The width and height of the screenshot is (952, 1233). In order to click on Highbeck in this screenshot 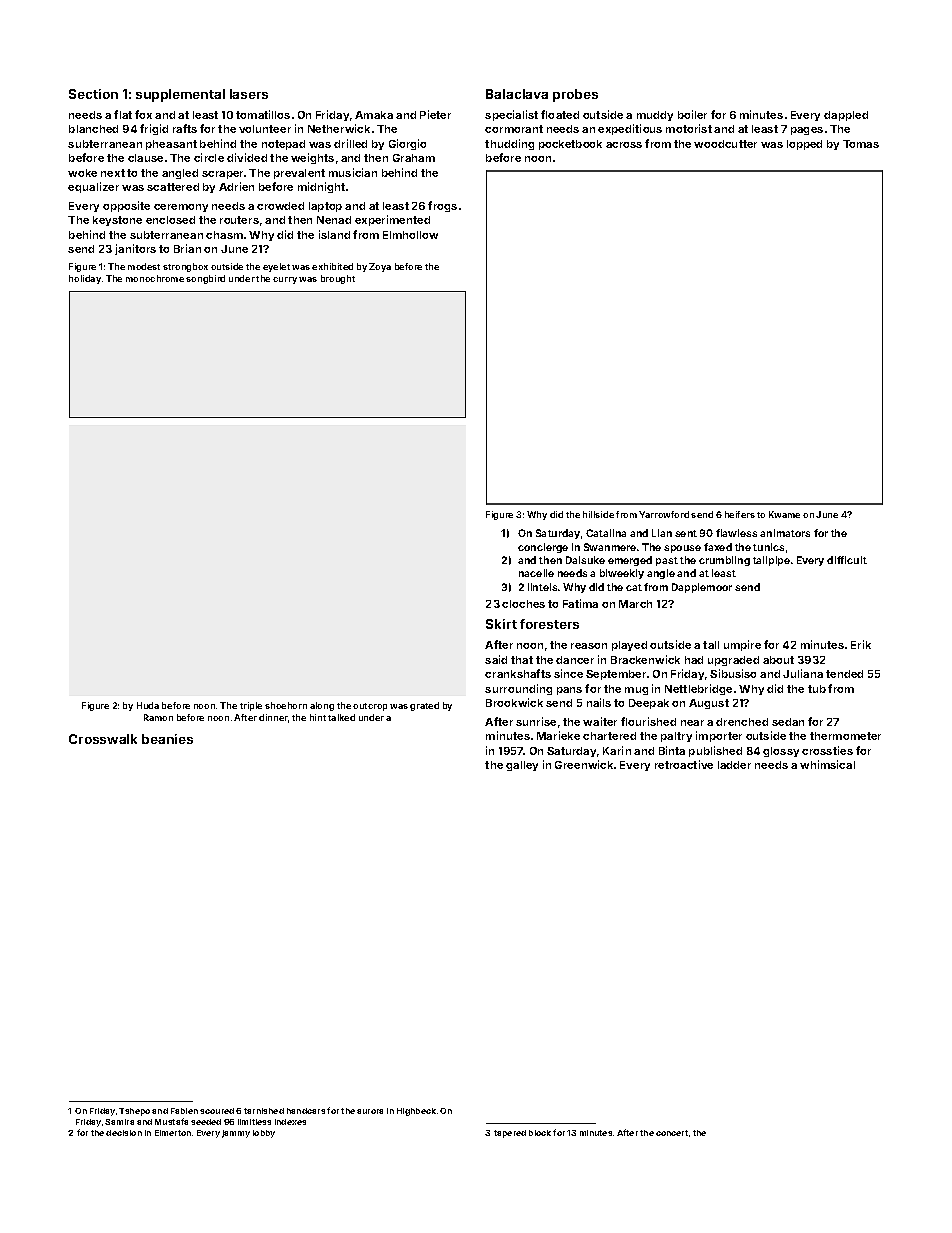, I will do `click(416, 1112)`.
